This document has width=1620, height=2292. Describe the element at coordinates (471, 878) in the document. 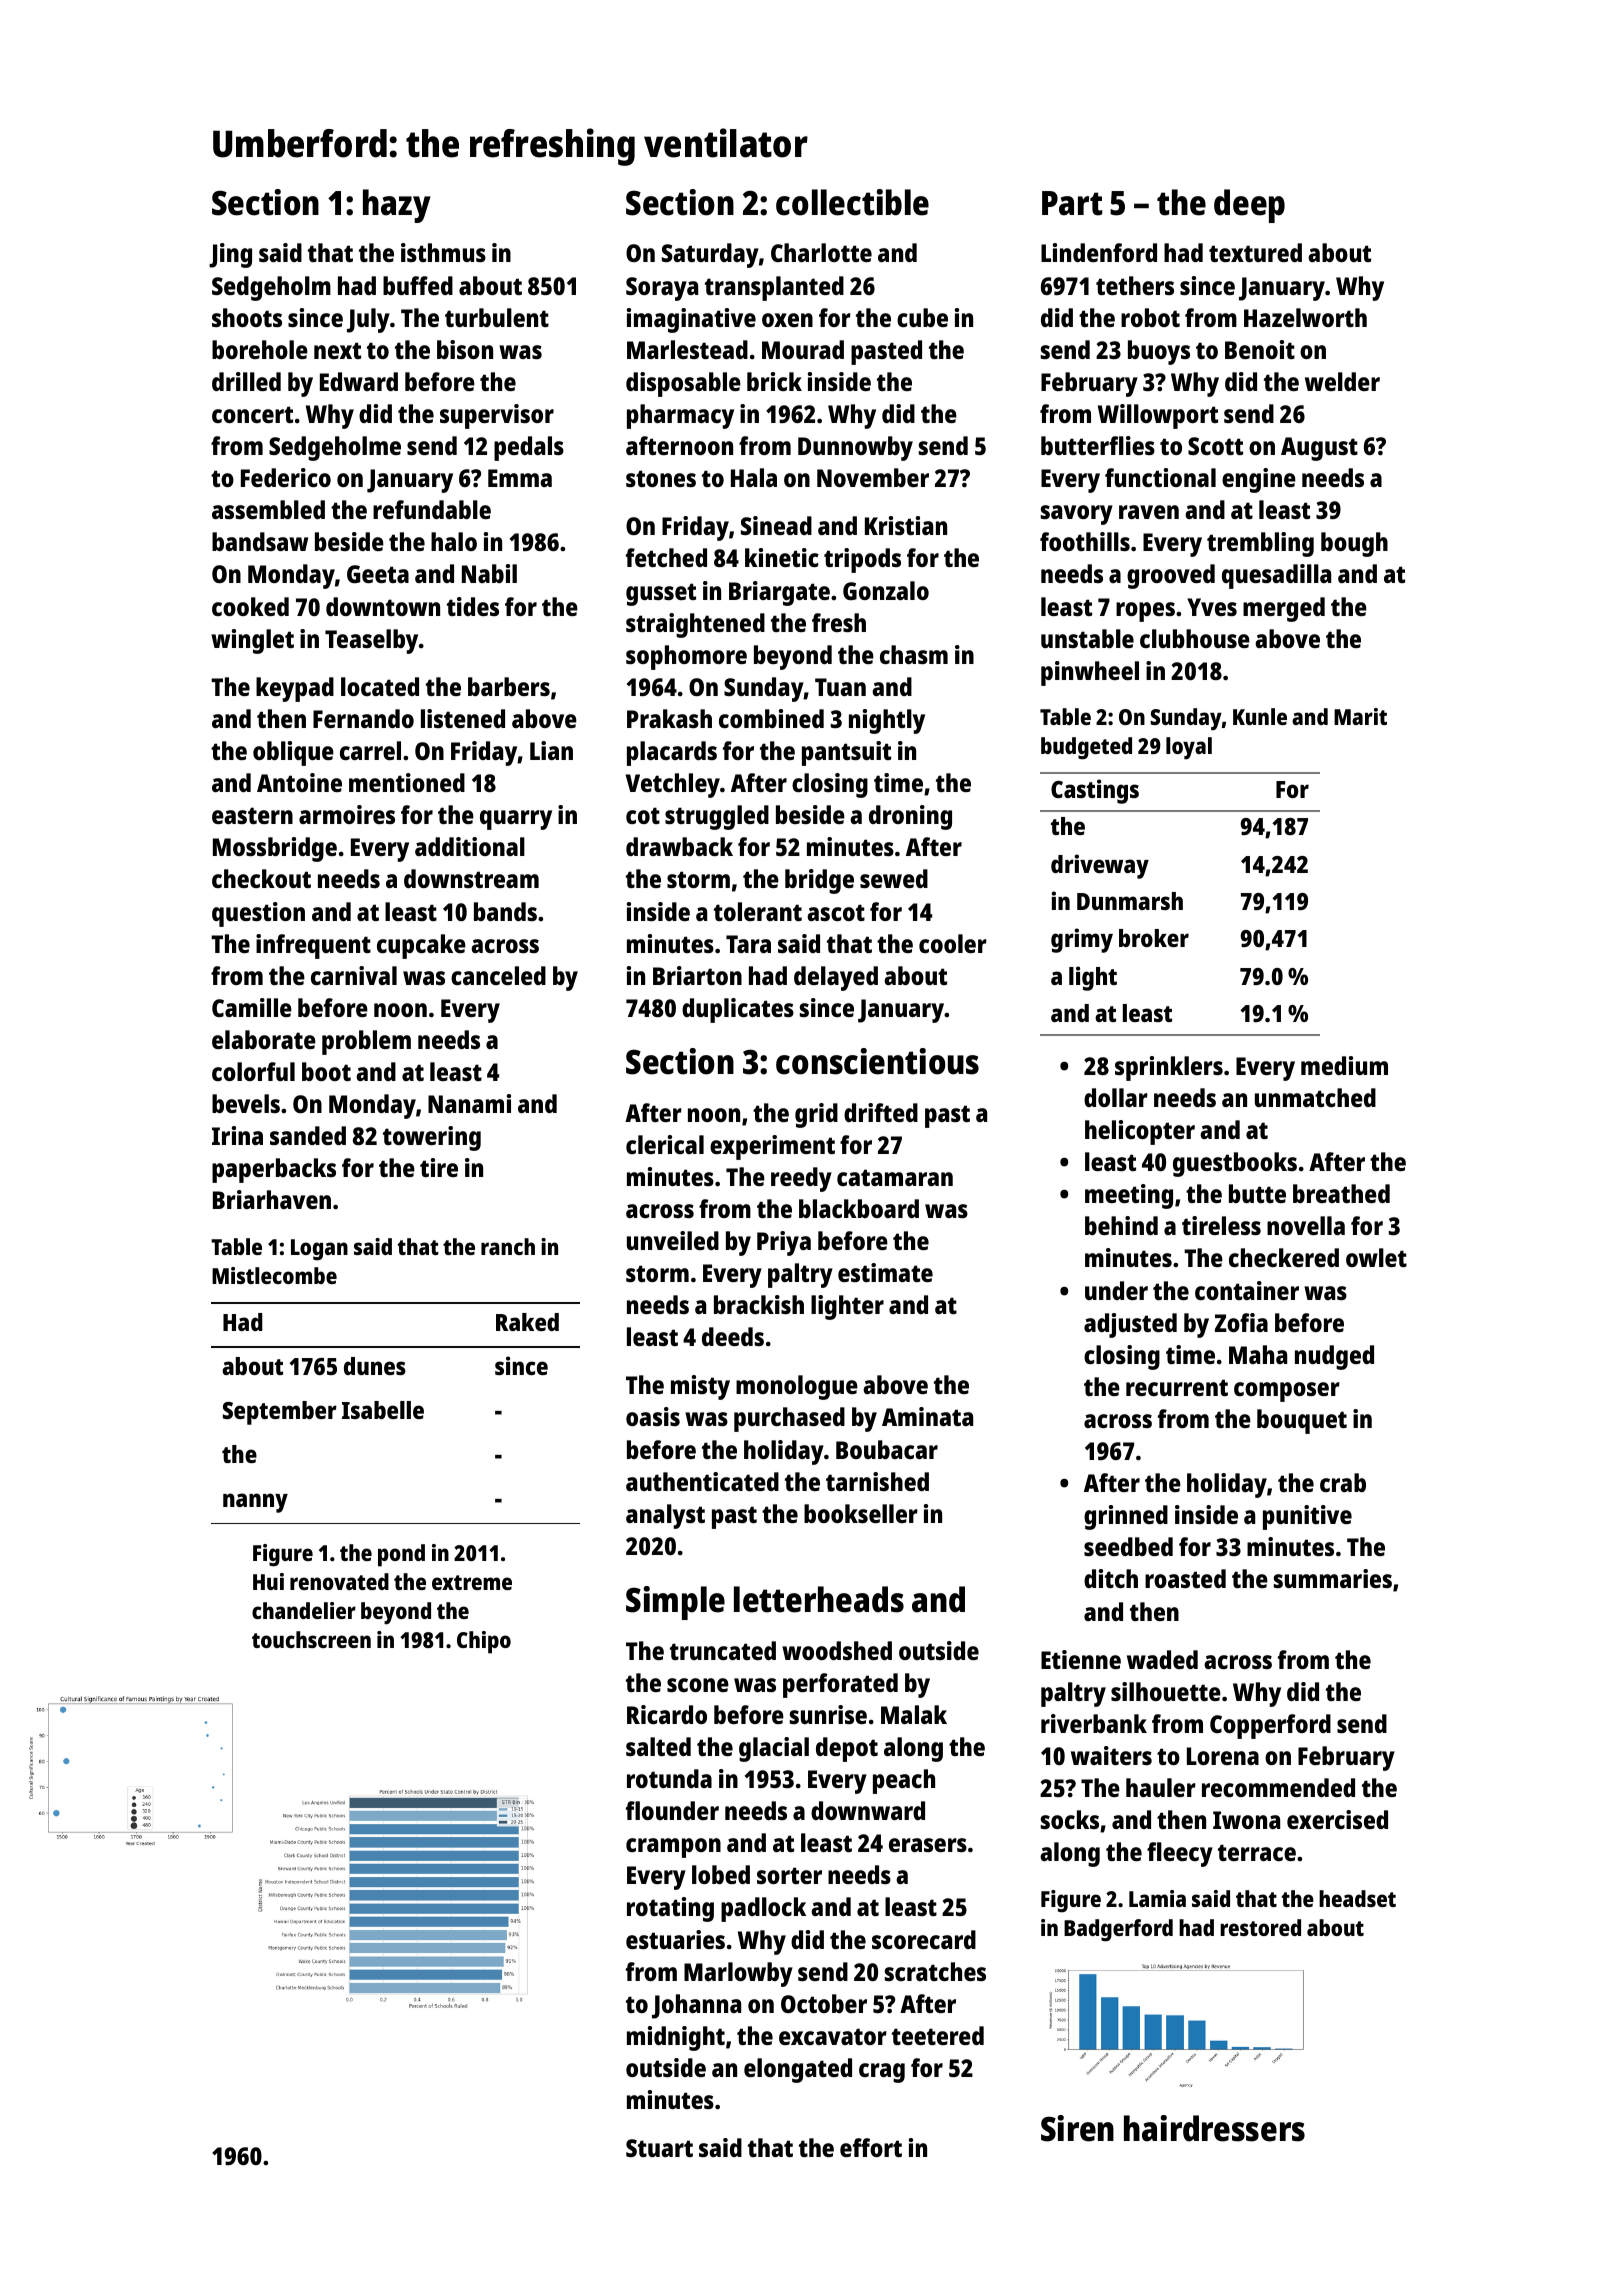

I see `downstream` at that location.
